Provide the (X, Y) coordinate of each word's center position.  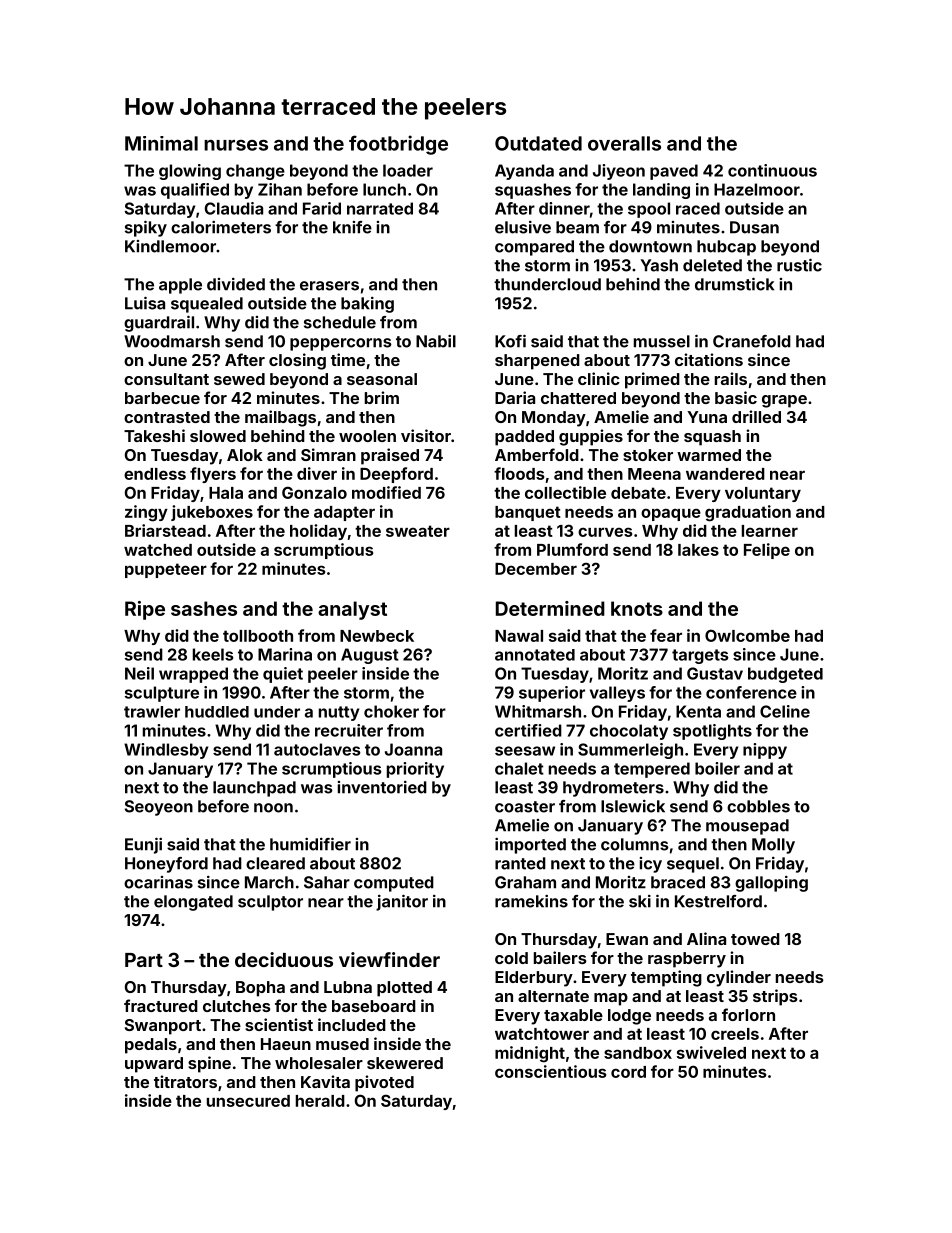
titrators (185, 1081)
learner (770, 531)
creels (735, 1034)
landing (661, 191)
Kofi (510, 341)
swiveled (711, 1052)
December (536, 568)
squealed (207, 305)
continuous (772, 170)
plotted (404, 989)
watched (158, 550)
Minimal (161, 143)
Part (144, 960)
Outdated (538, 143)
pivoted (384, 1083)
